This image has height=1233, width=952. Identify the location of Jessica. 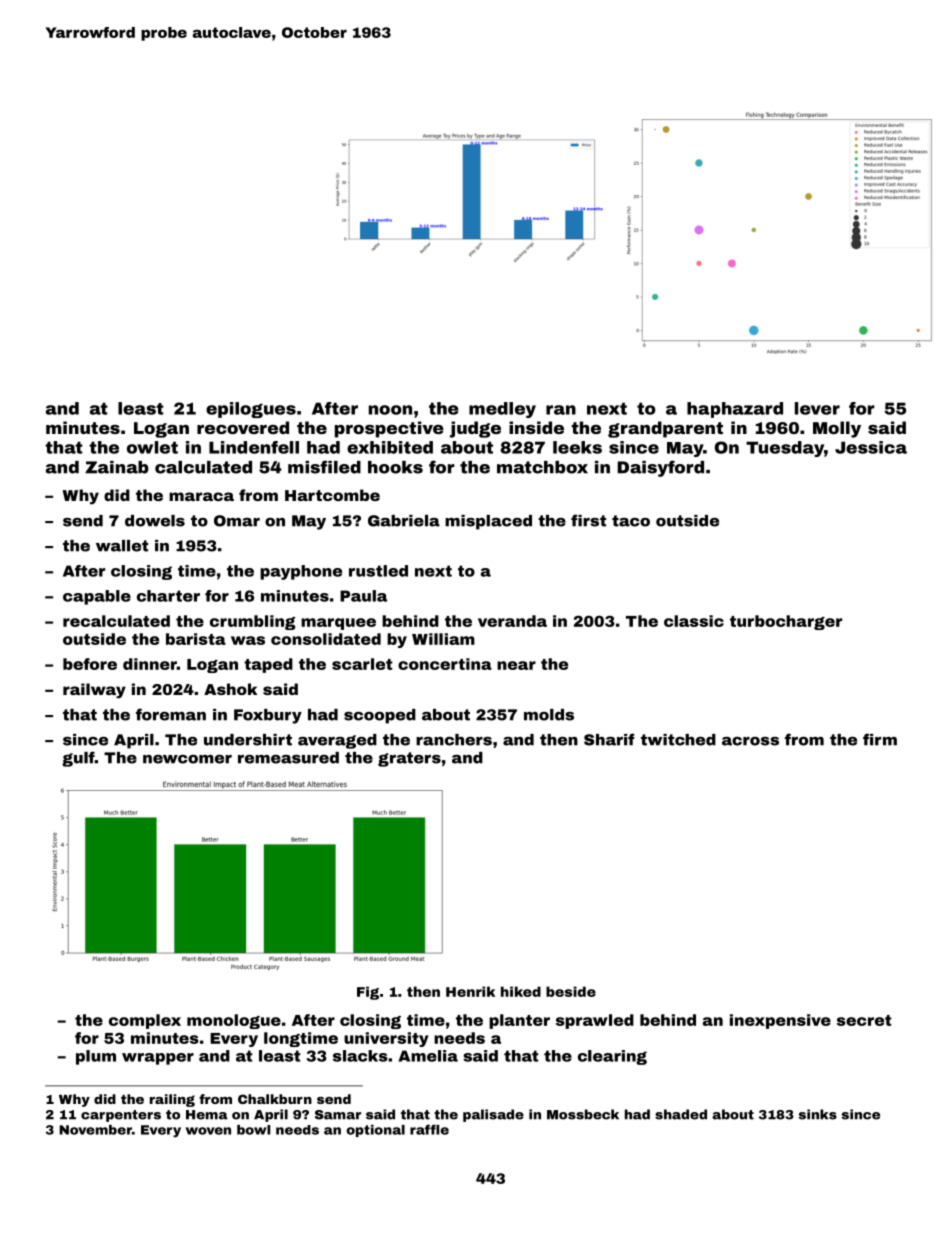
(871, 447).
